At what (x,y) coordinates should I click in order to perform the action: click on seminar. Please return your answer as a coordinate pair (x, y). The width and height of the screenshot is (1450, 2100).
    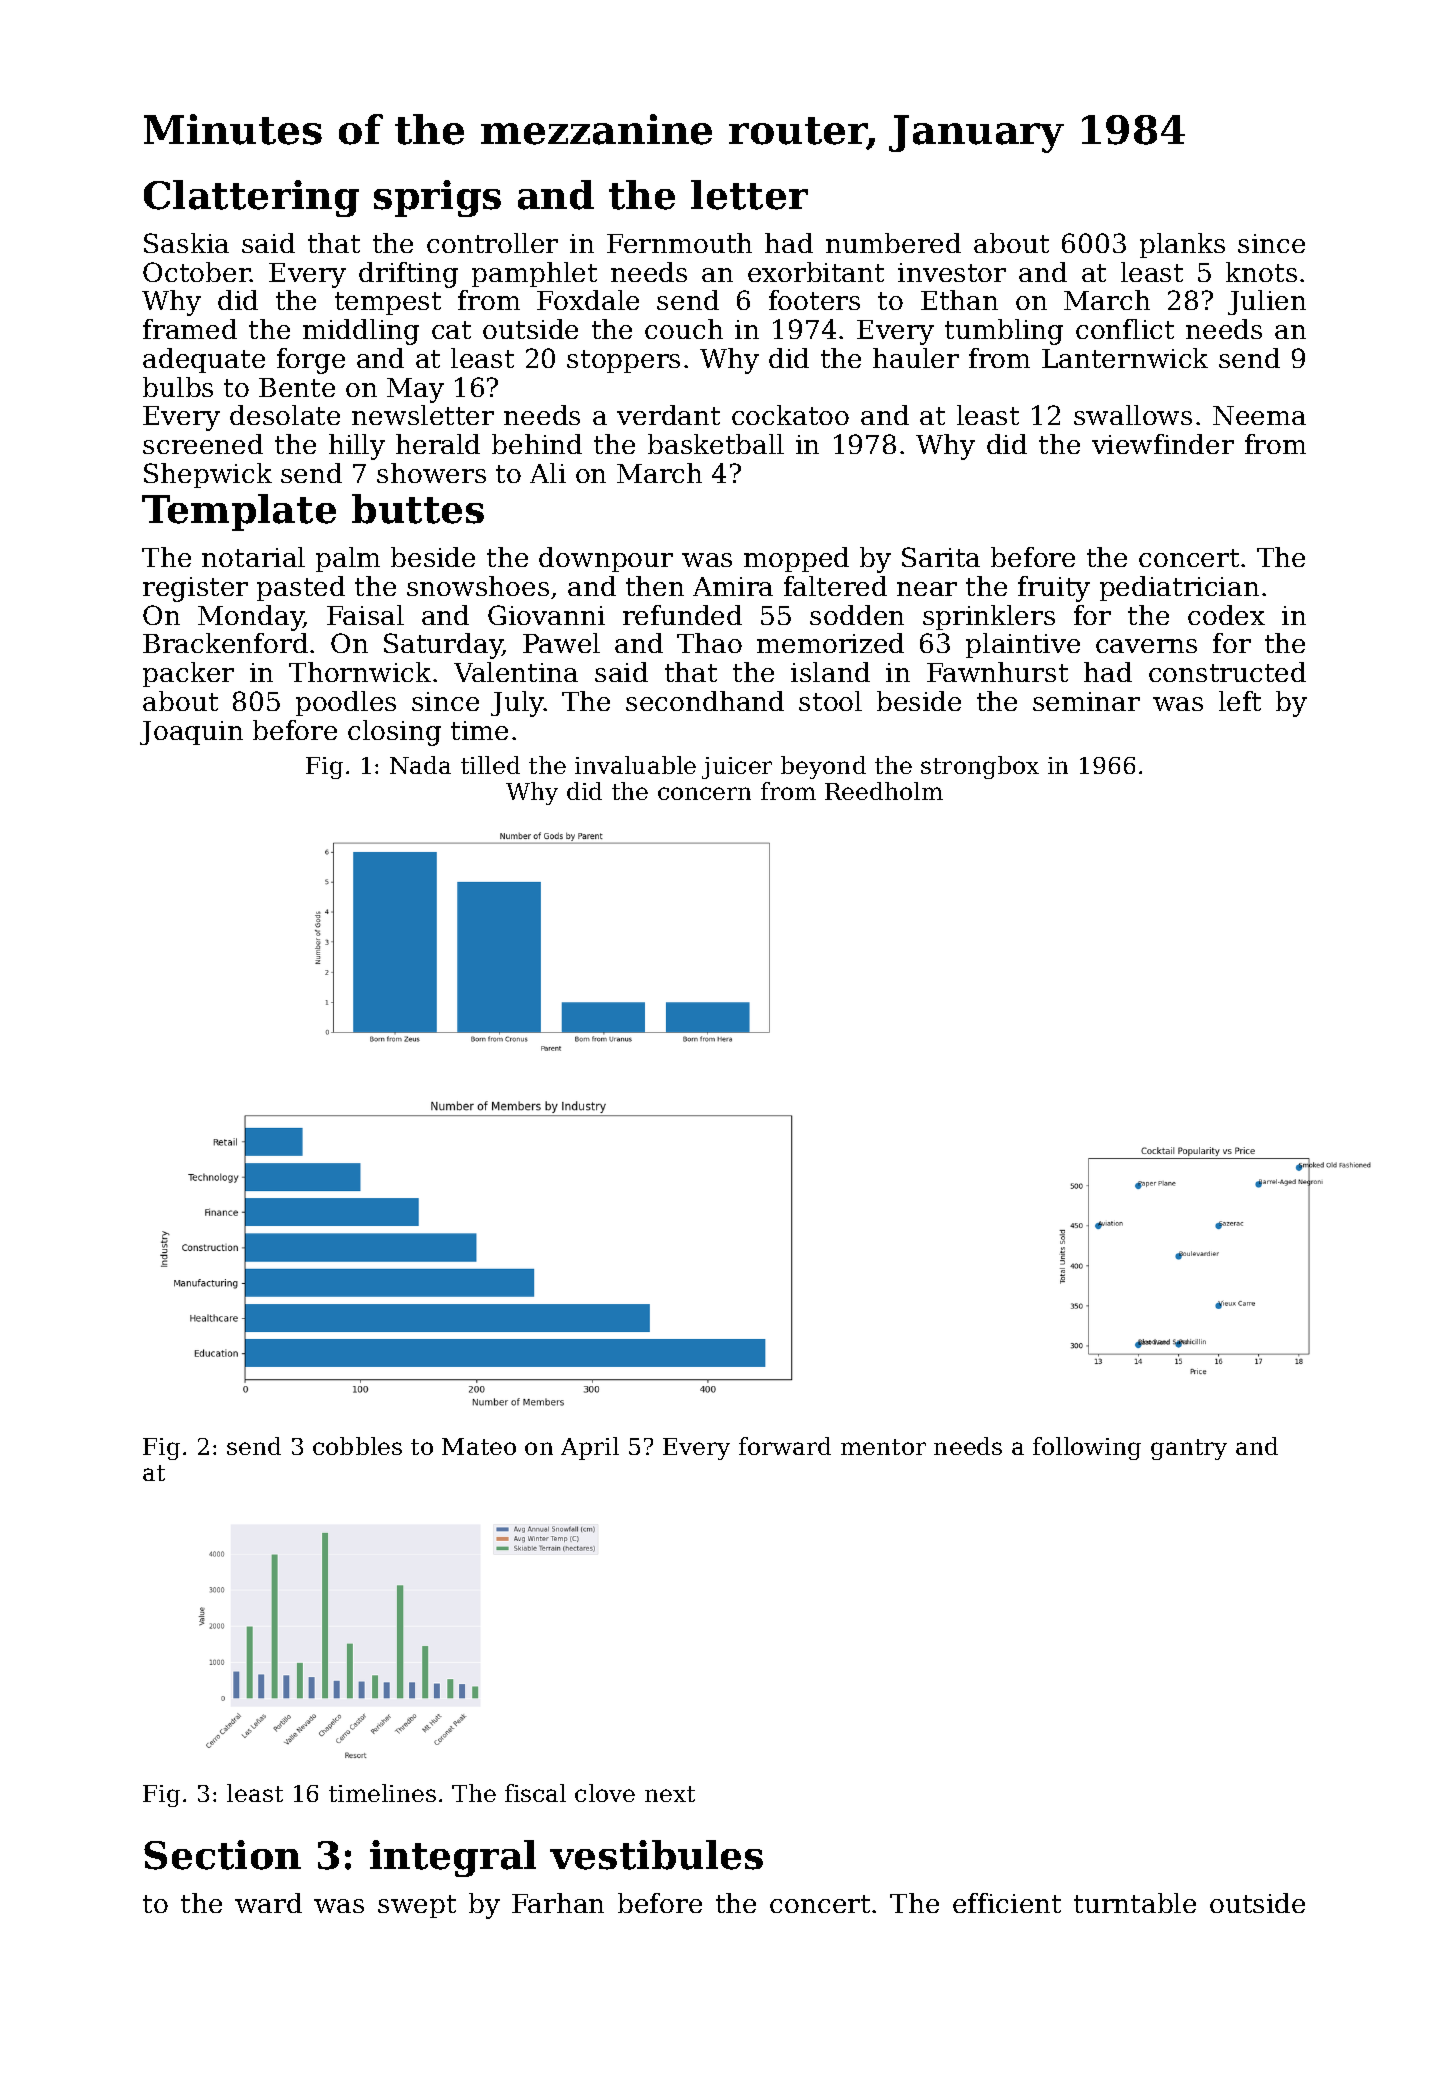
    Looking at the image, I should click on (1086, 701).
